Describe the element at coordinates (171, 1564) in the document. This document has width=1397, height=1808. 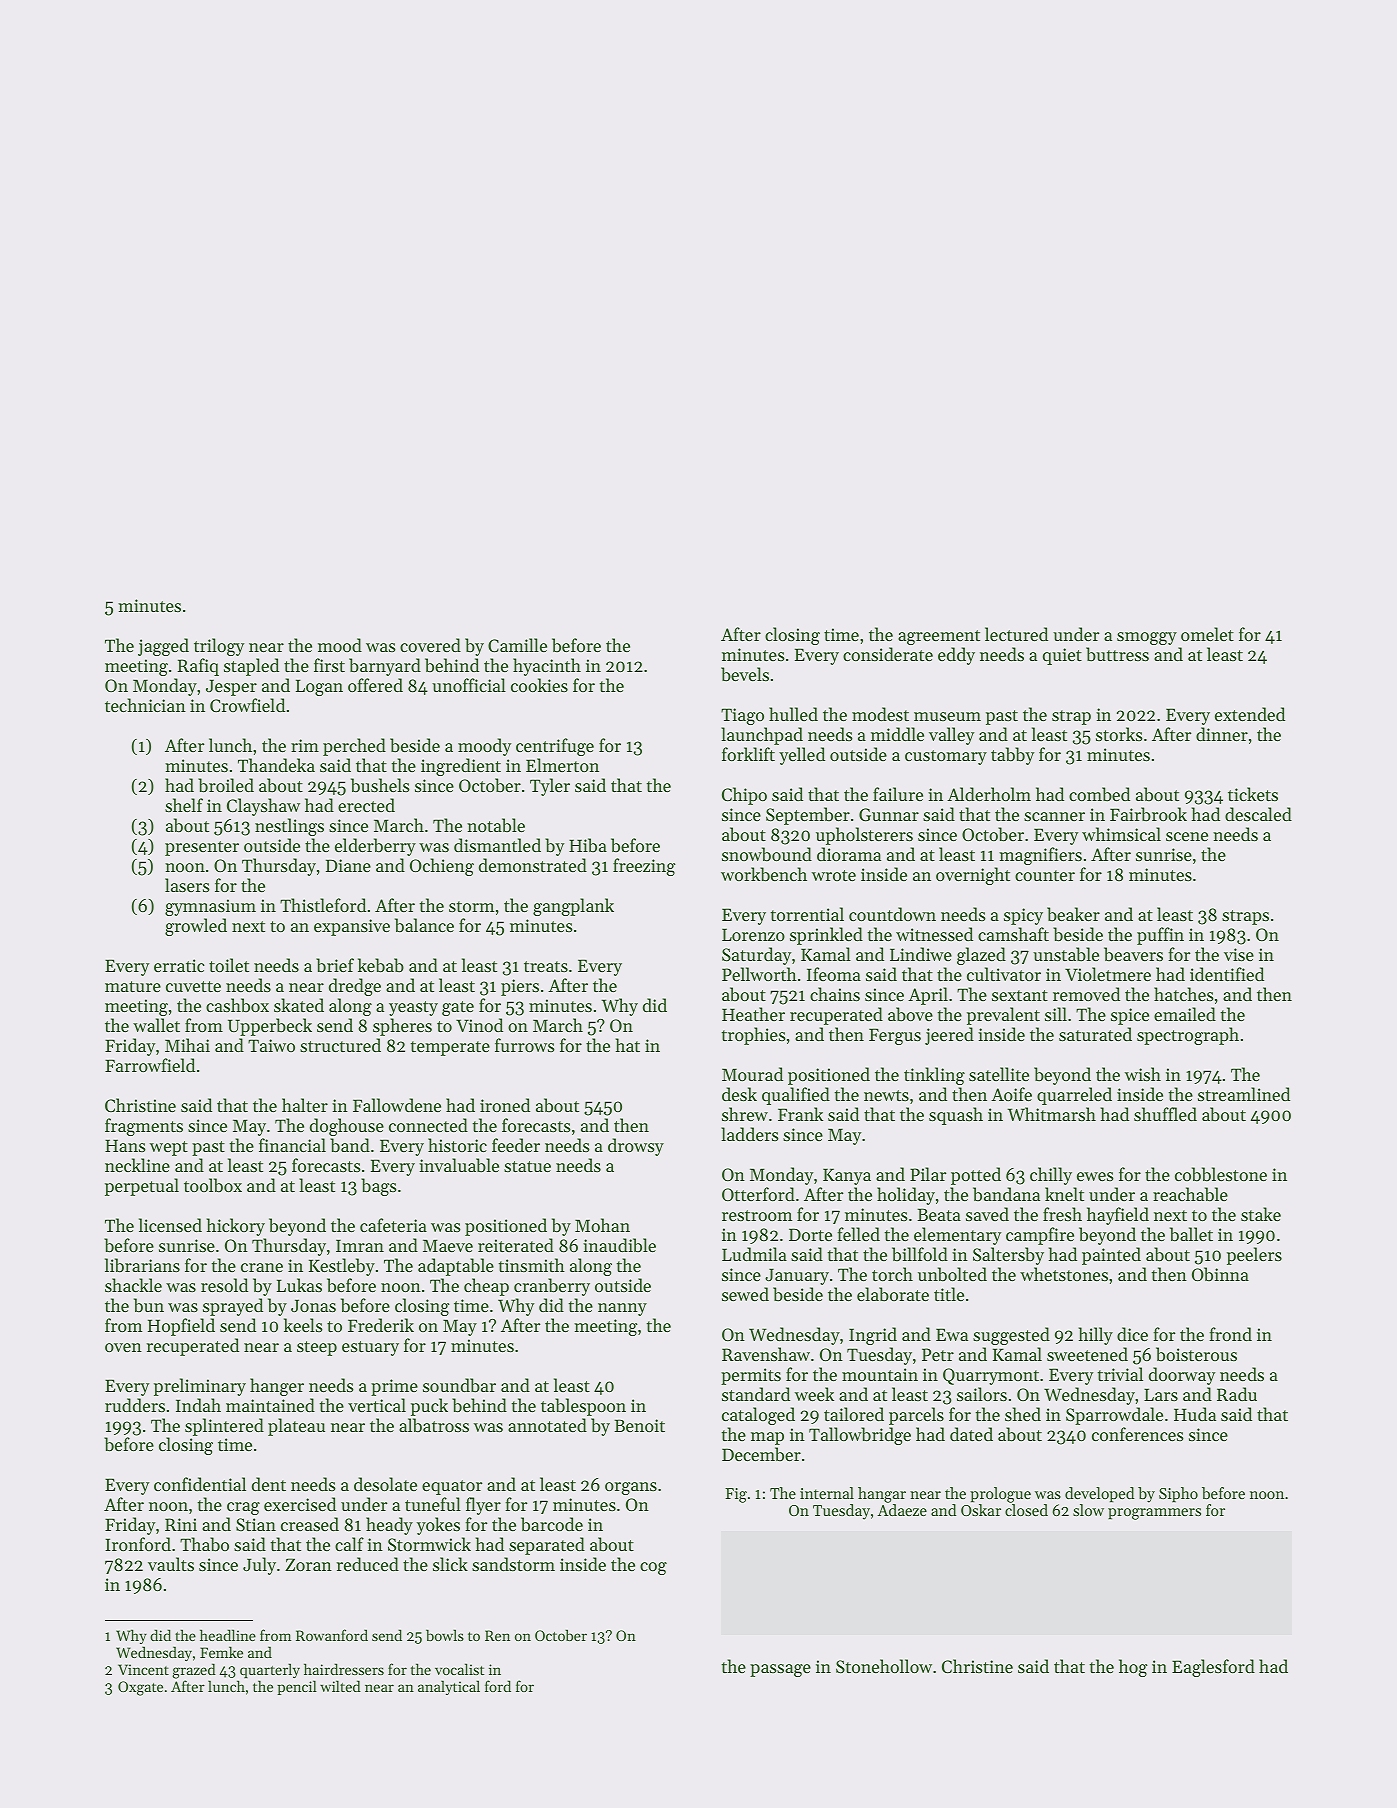
I see `vaults` at that location.
